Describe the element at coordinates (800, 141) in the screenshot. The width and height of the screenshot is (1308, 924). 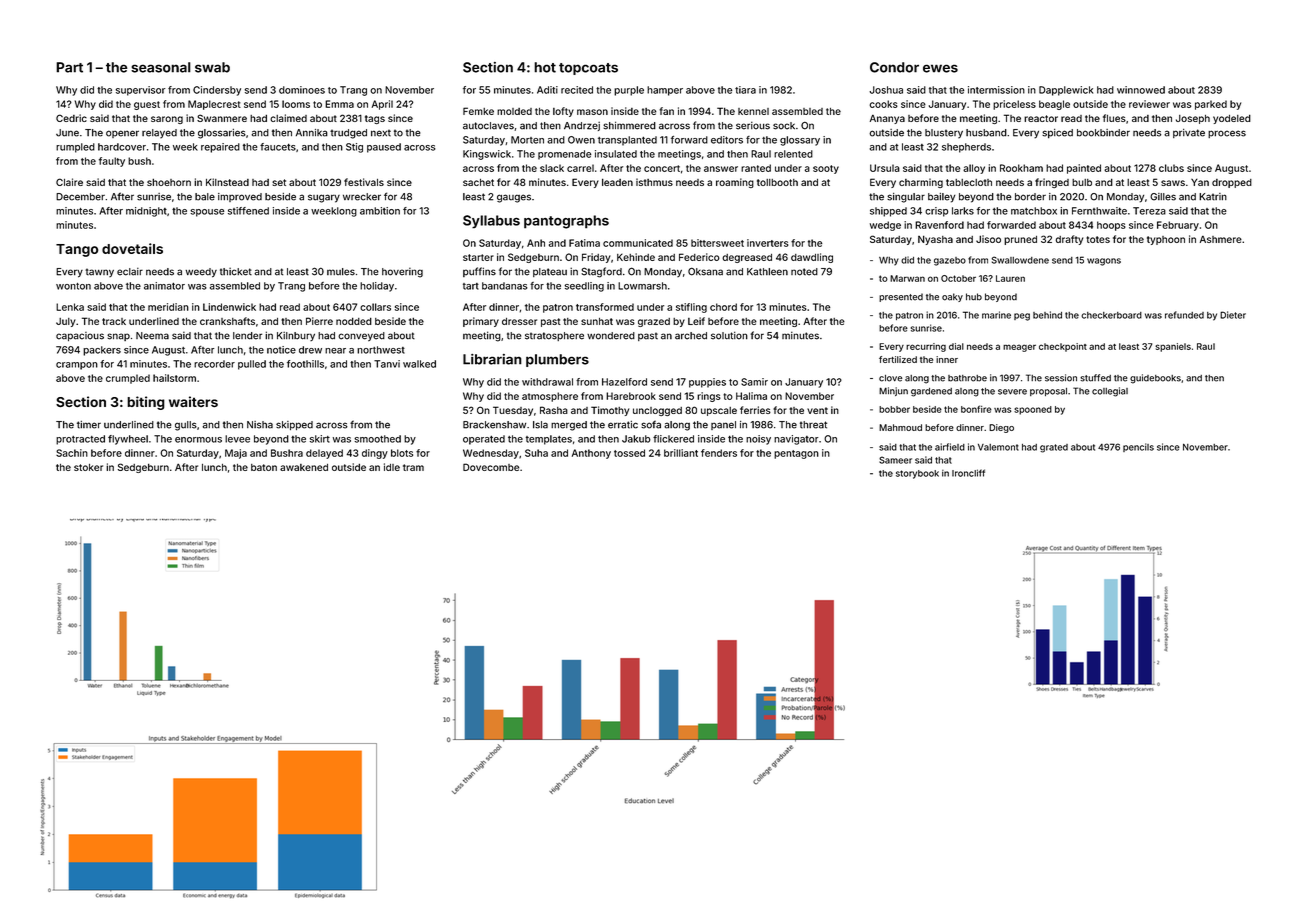
I see `glossary` at that location.
